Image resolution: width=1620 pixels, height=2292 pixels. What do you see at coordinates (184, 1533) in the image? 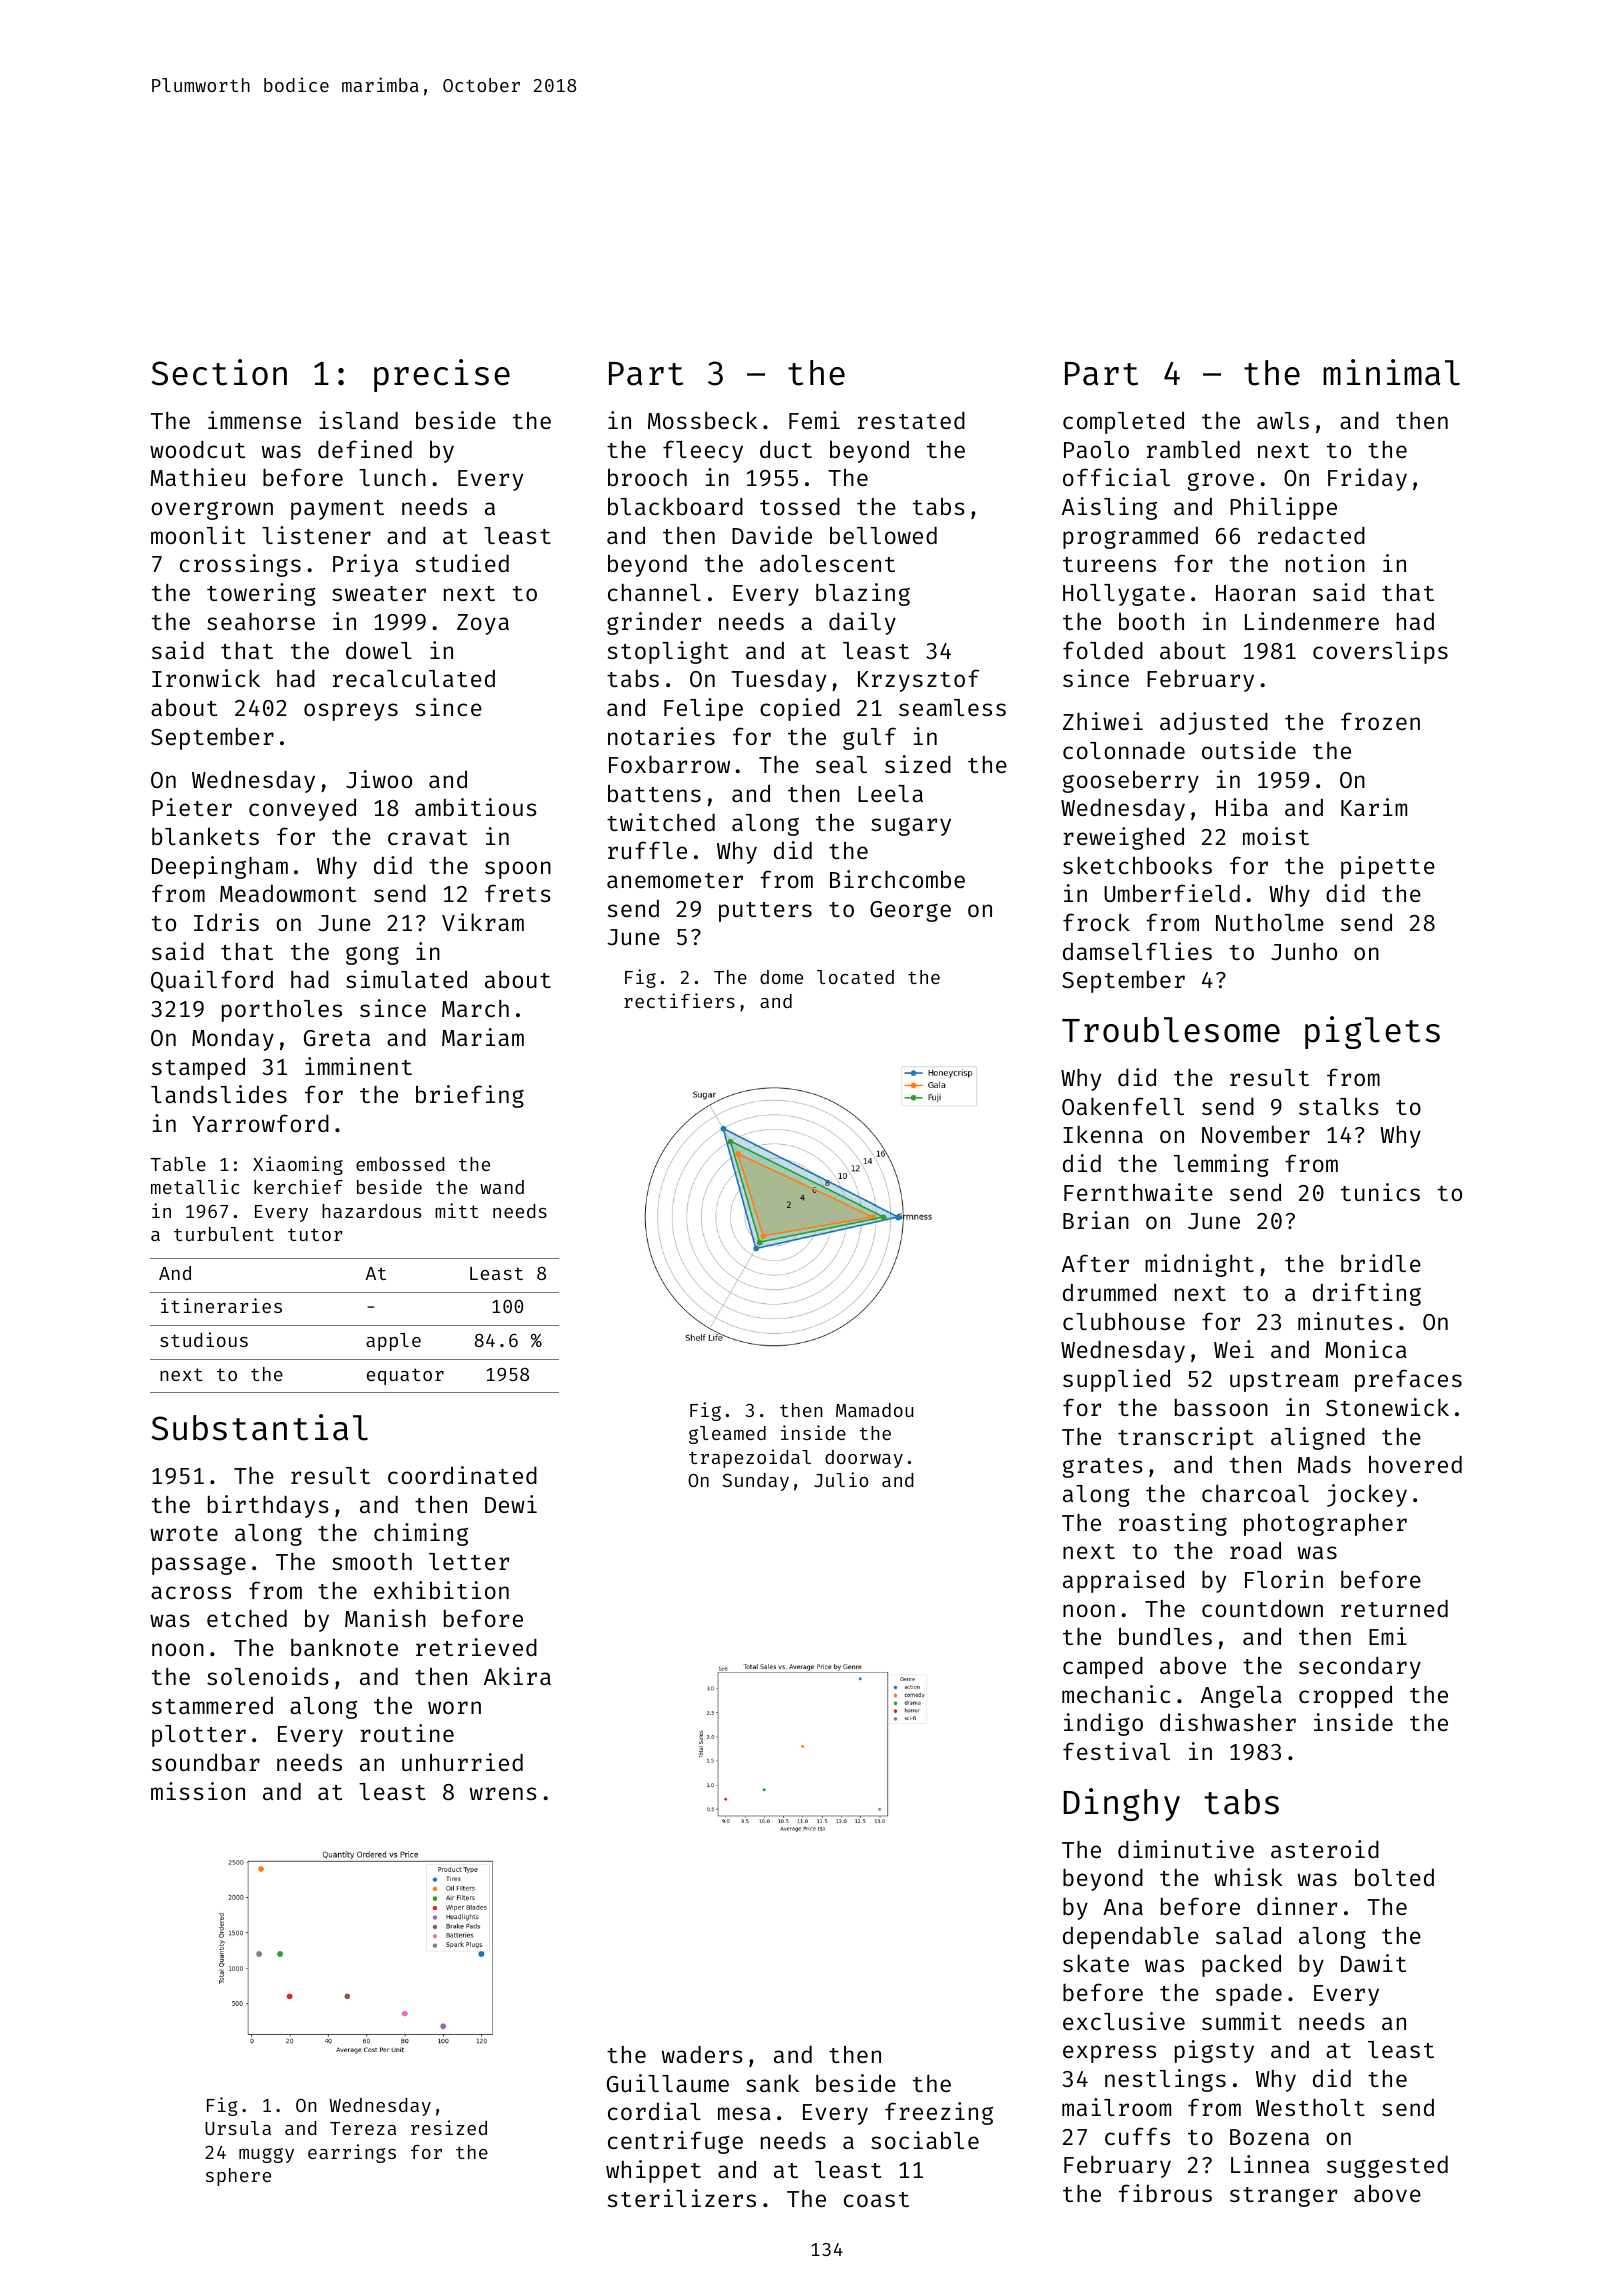
I see `wrote` at bounding box center [184, 1533].
